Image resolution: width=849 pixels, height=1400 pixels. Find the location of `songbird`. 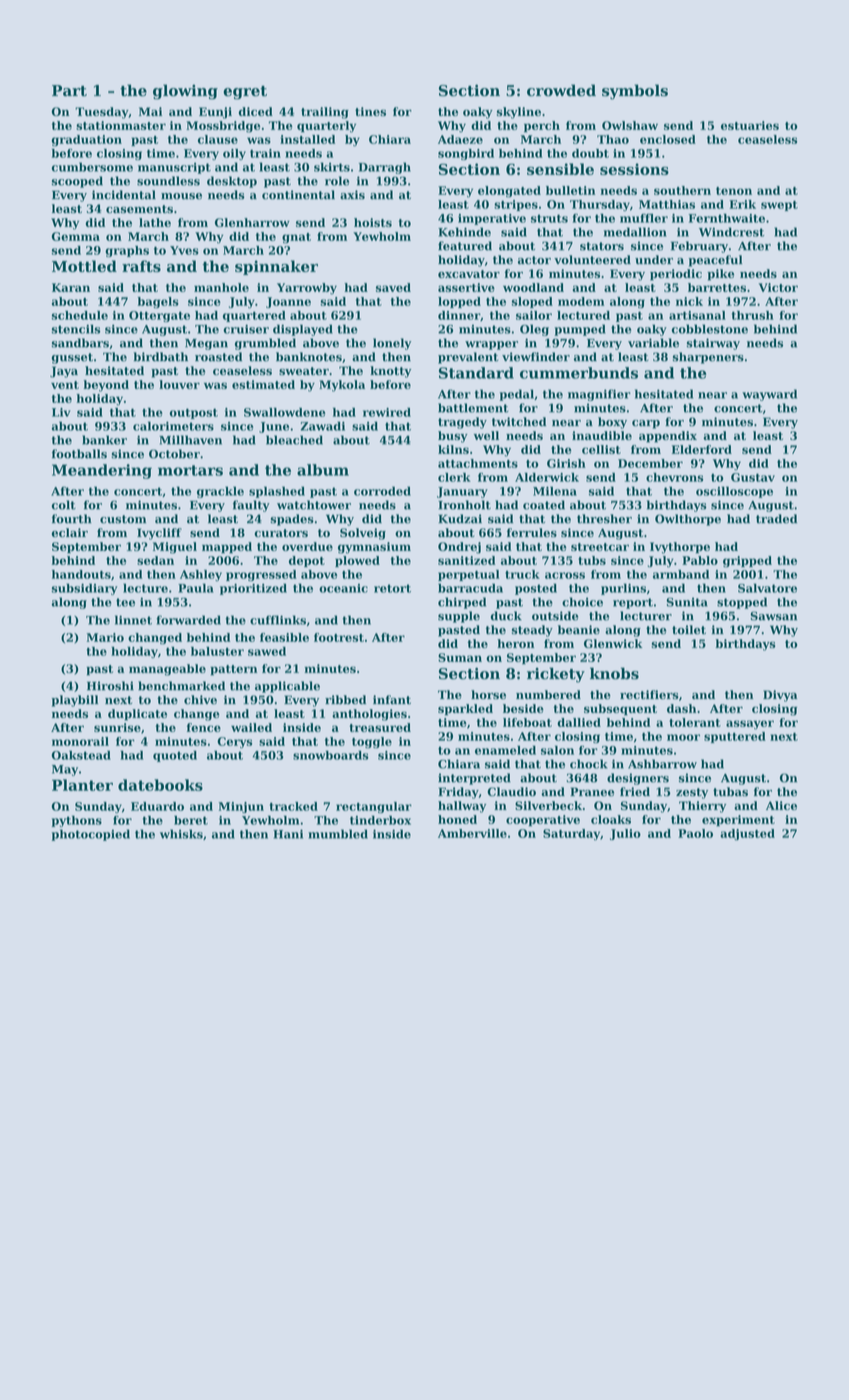

songbird is located at coordinates (466, 154).
